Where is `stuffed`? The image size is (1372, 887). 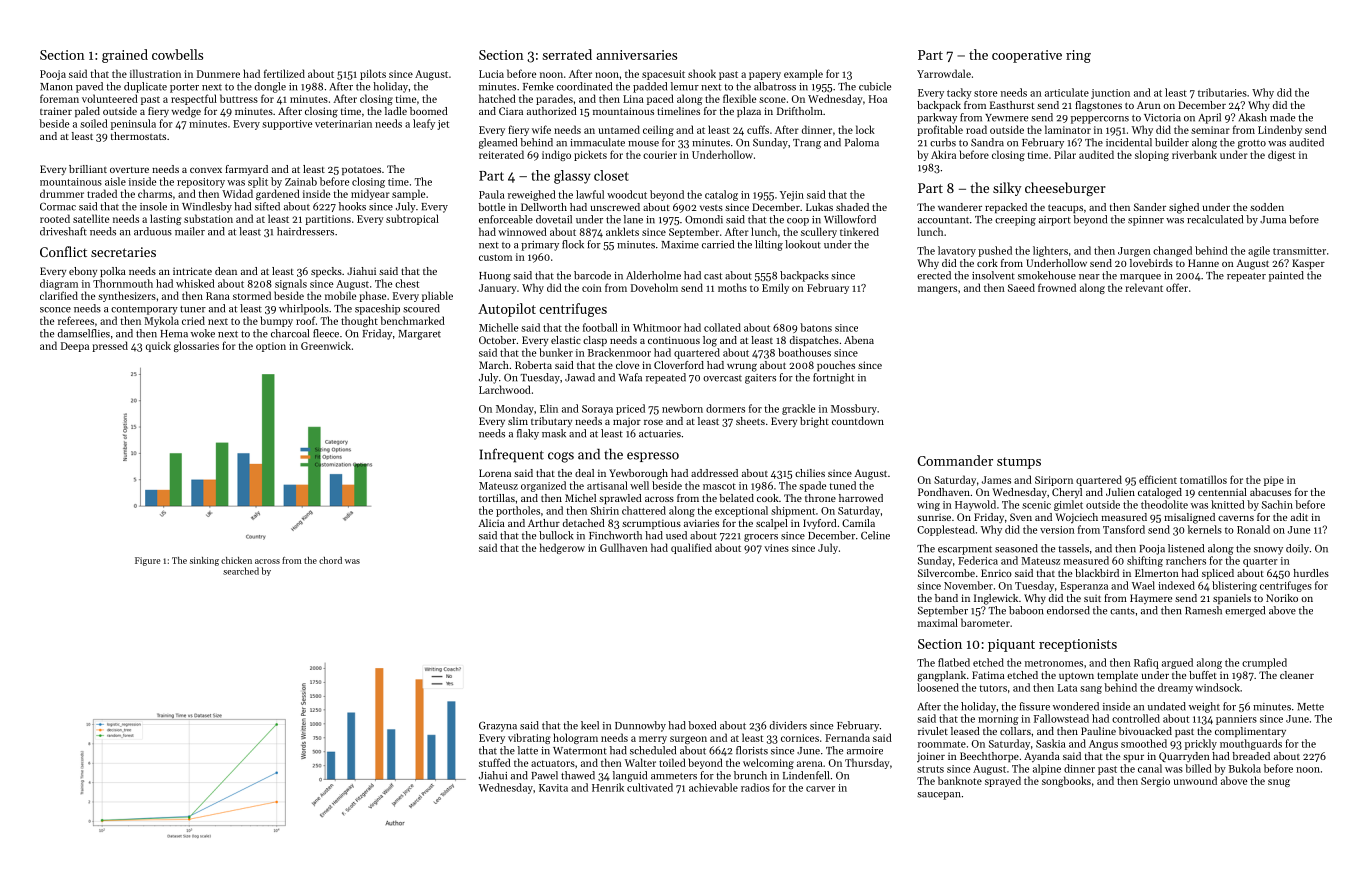 stuffed is located at coordinates (495, 762).
